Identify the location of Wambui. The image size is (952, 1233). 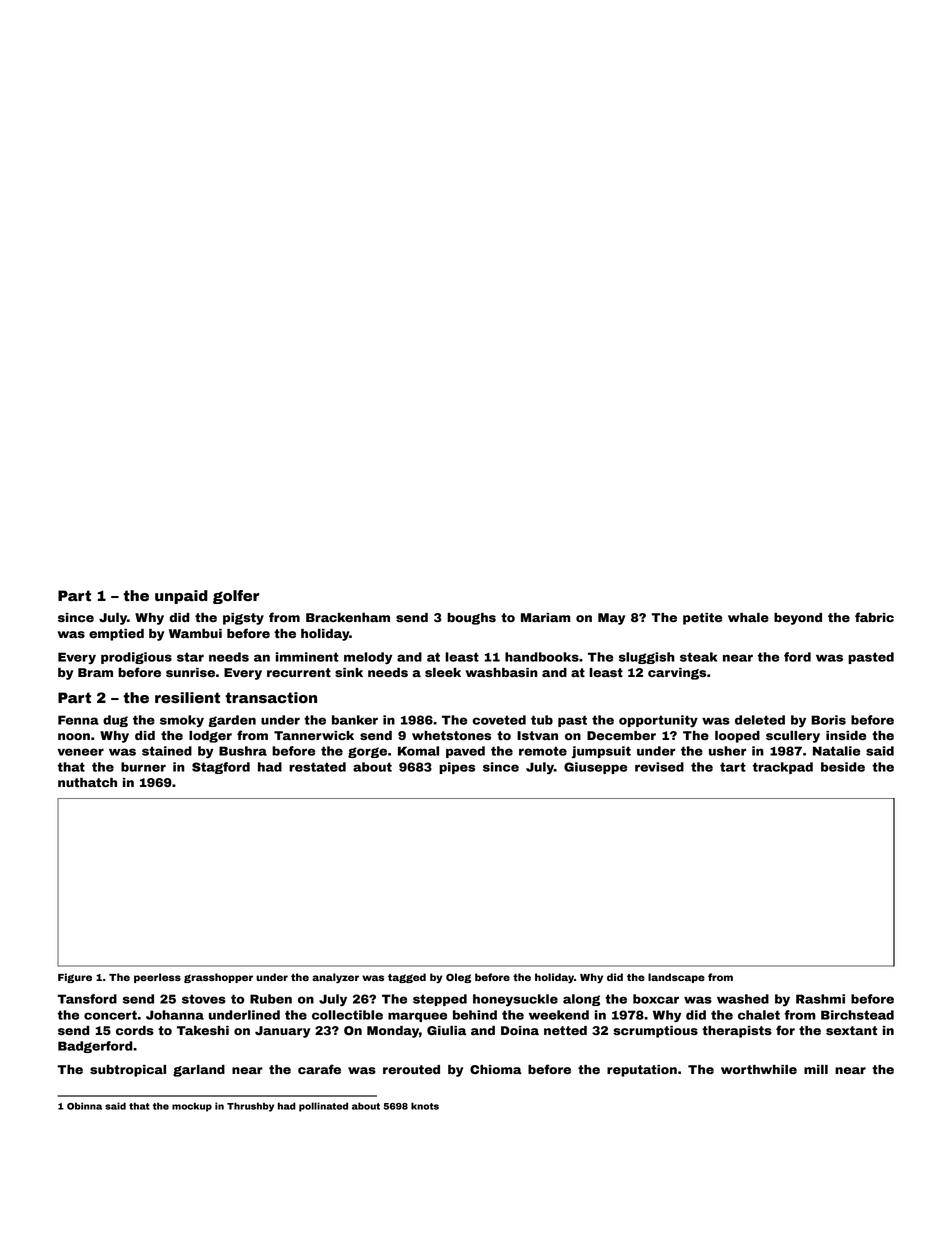
(195, 633).
